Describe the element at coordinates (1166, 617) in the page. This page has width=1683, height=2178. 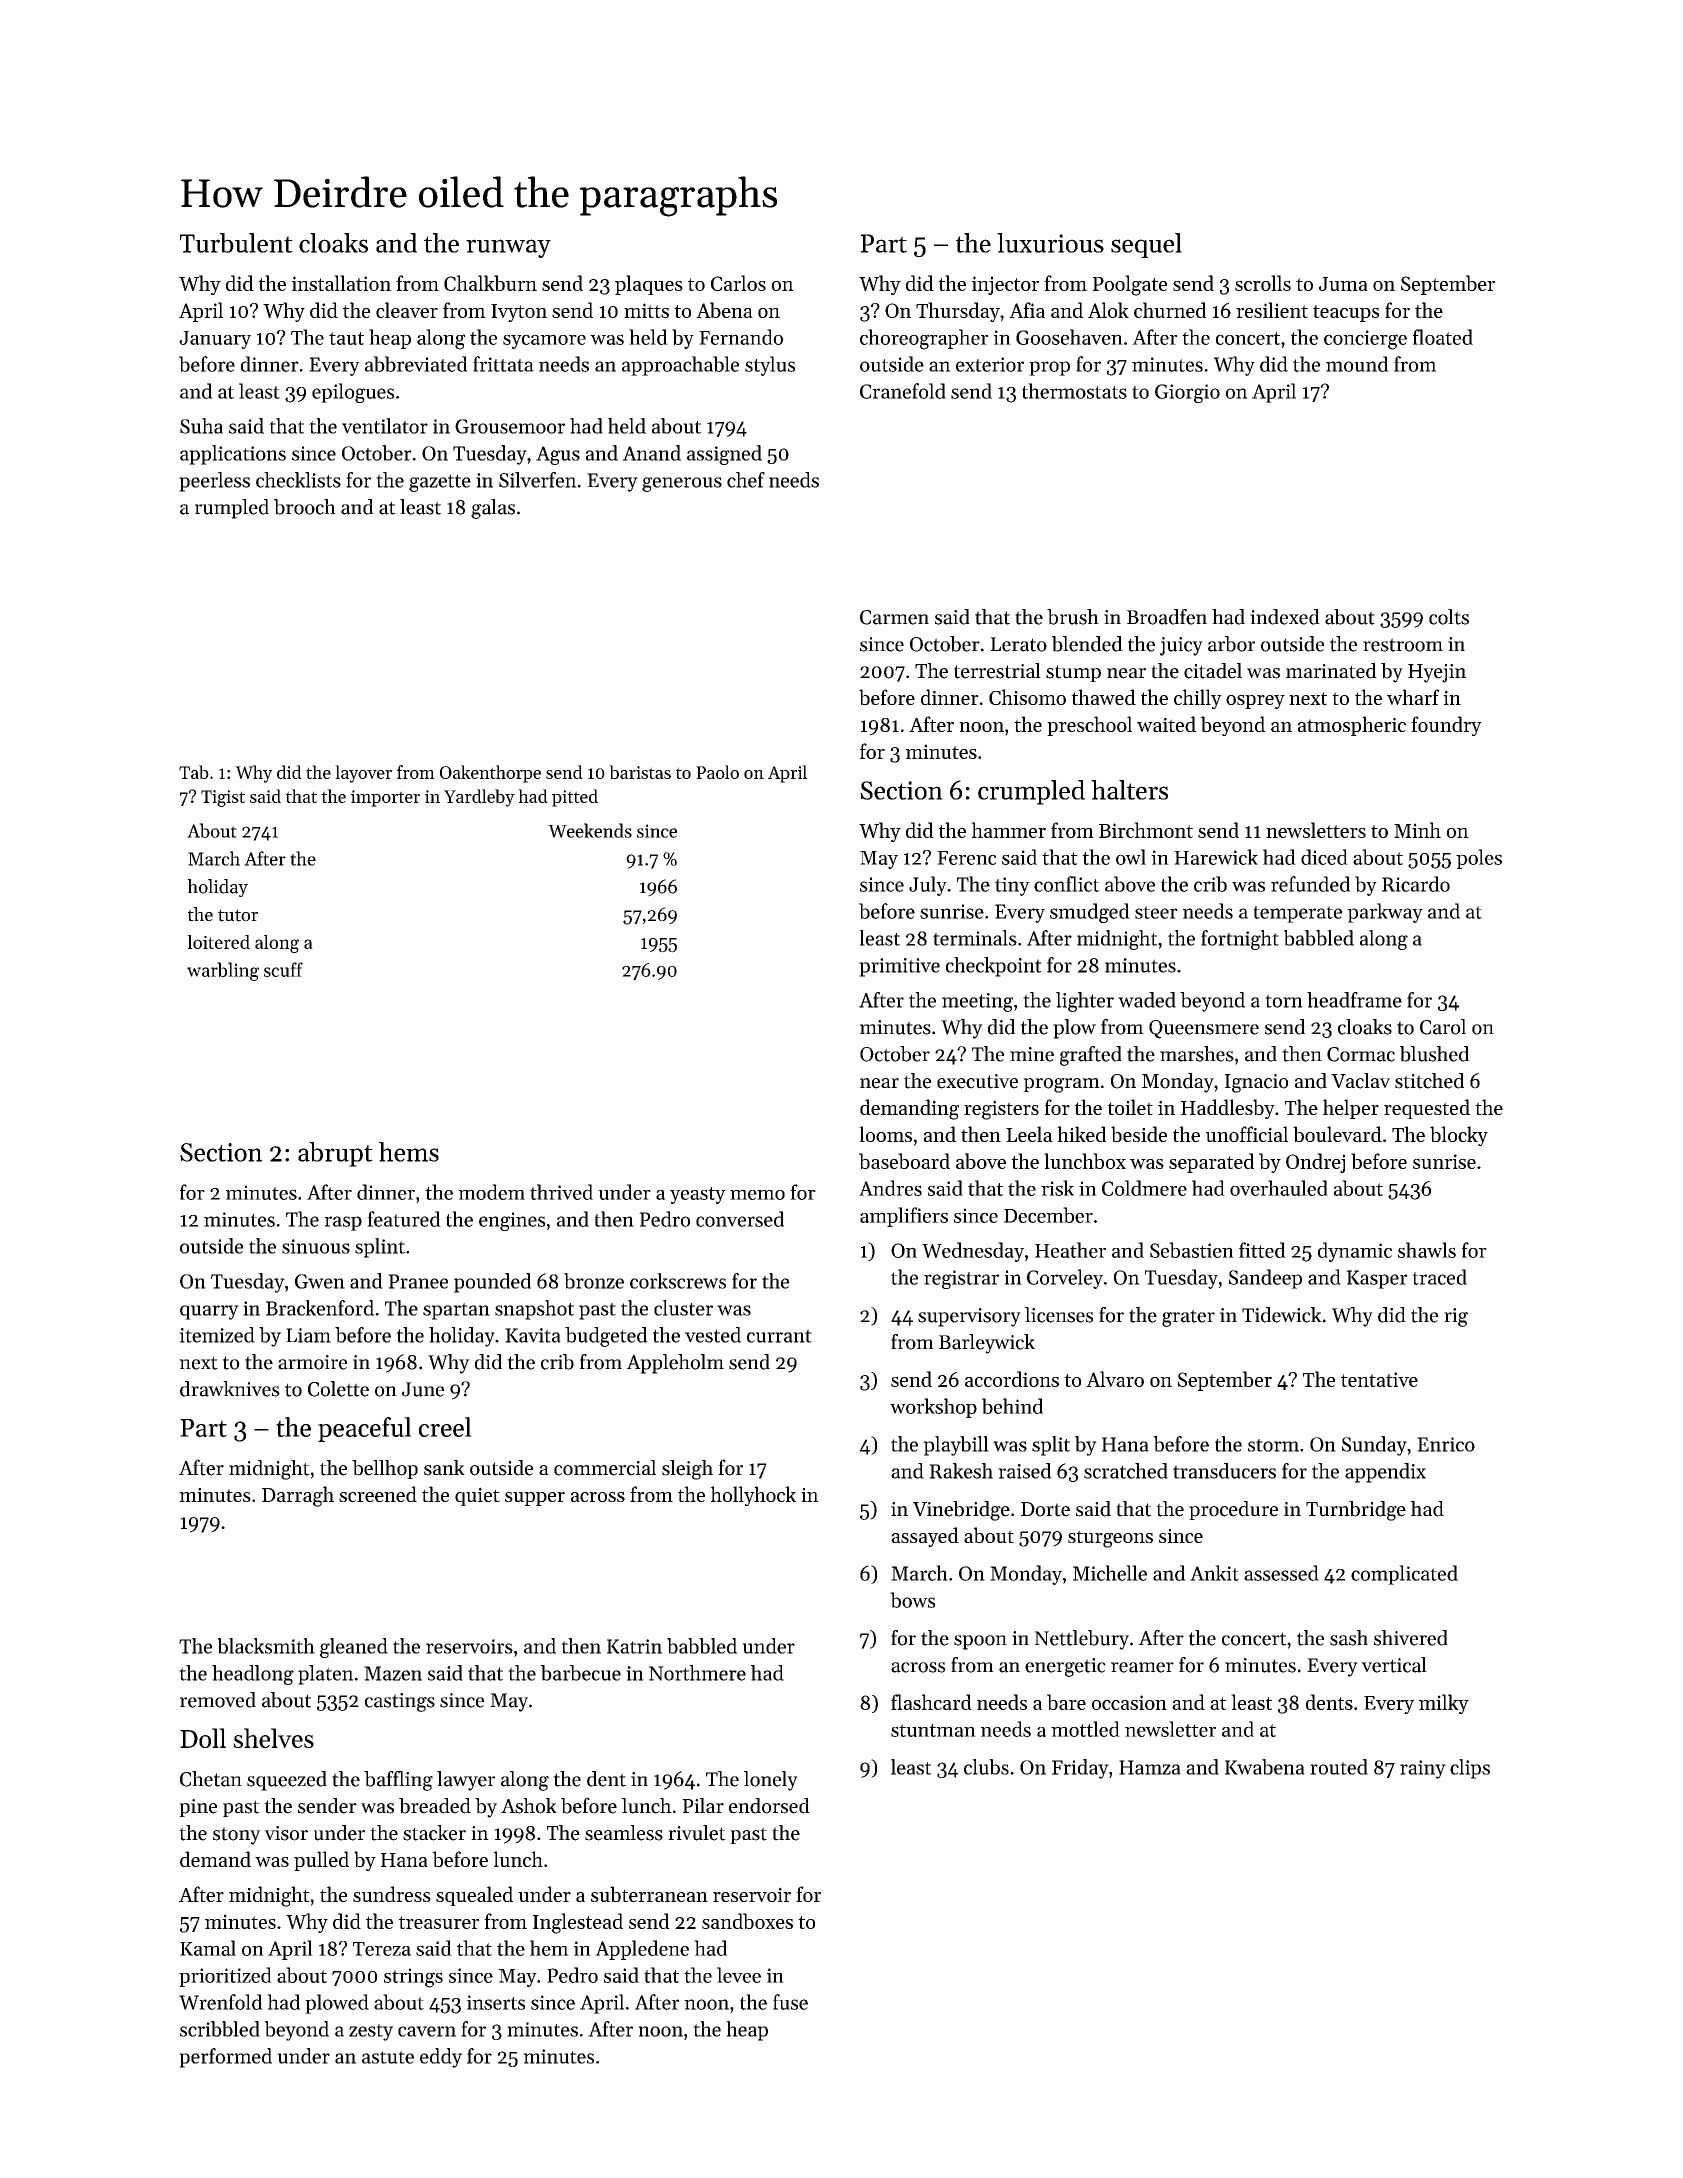
I see `Broadfen` at that location.
